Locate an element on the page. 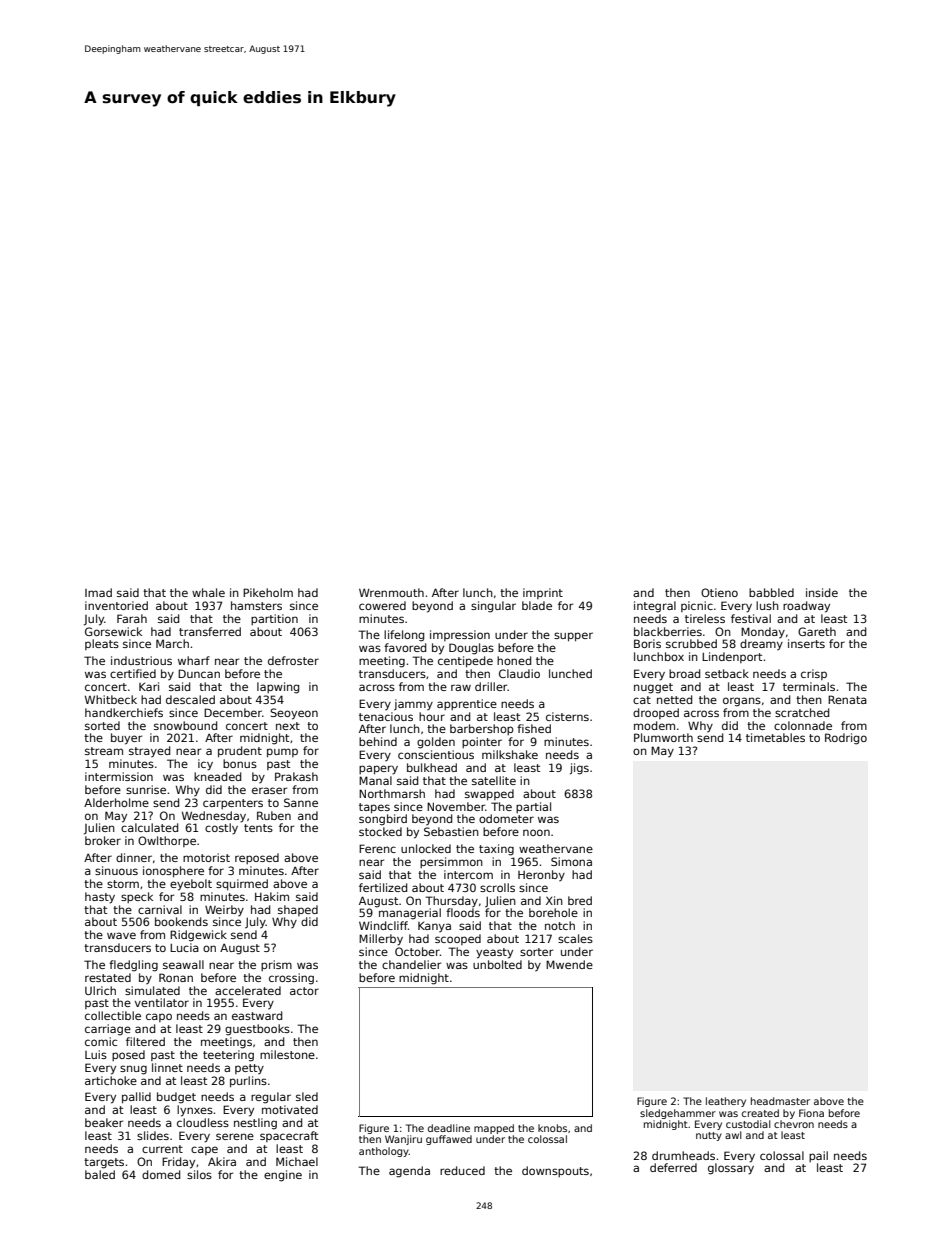  unbolted is located at coordinates (497, 964).
